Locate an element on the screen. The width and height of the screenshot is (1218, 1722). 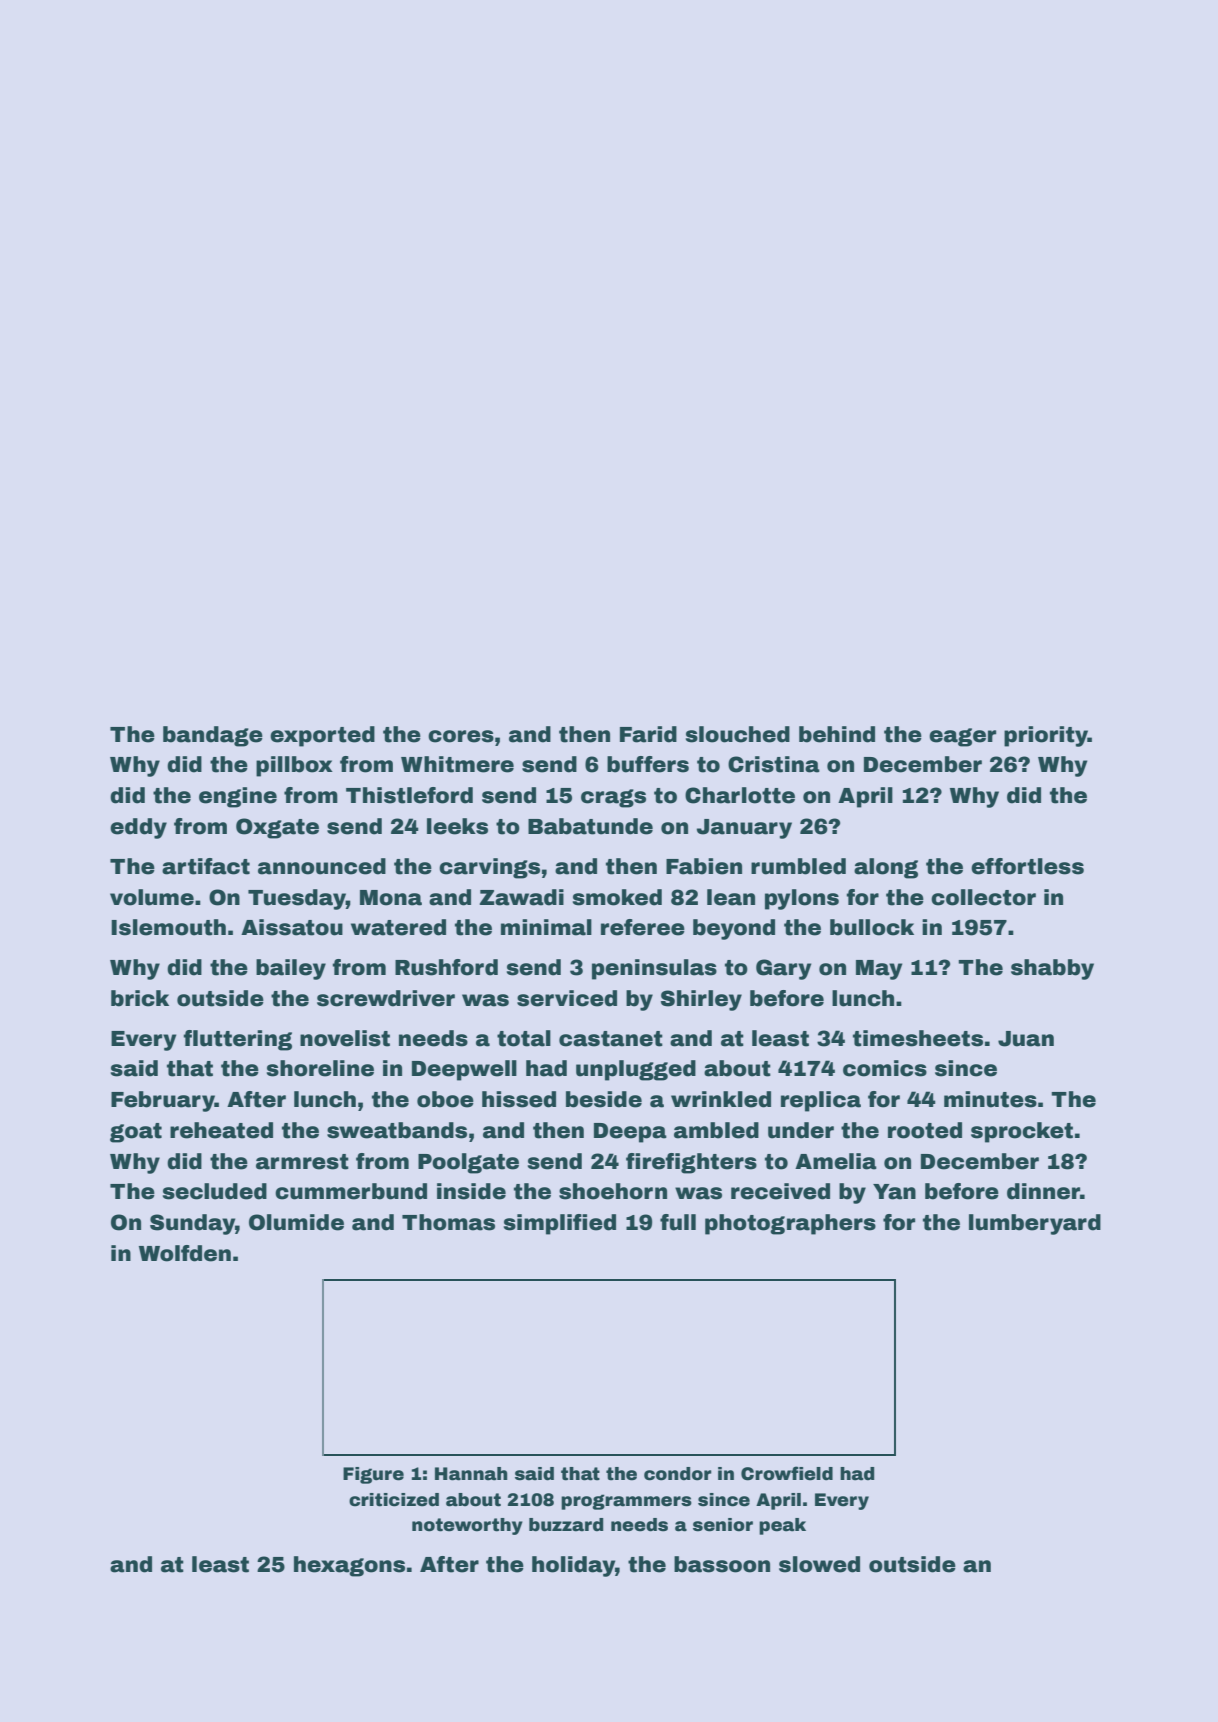
fluttering is located at coordinates (237, 1040).
